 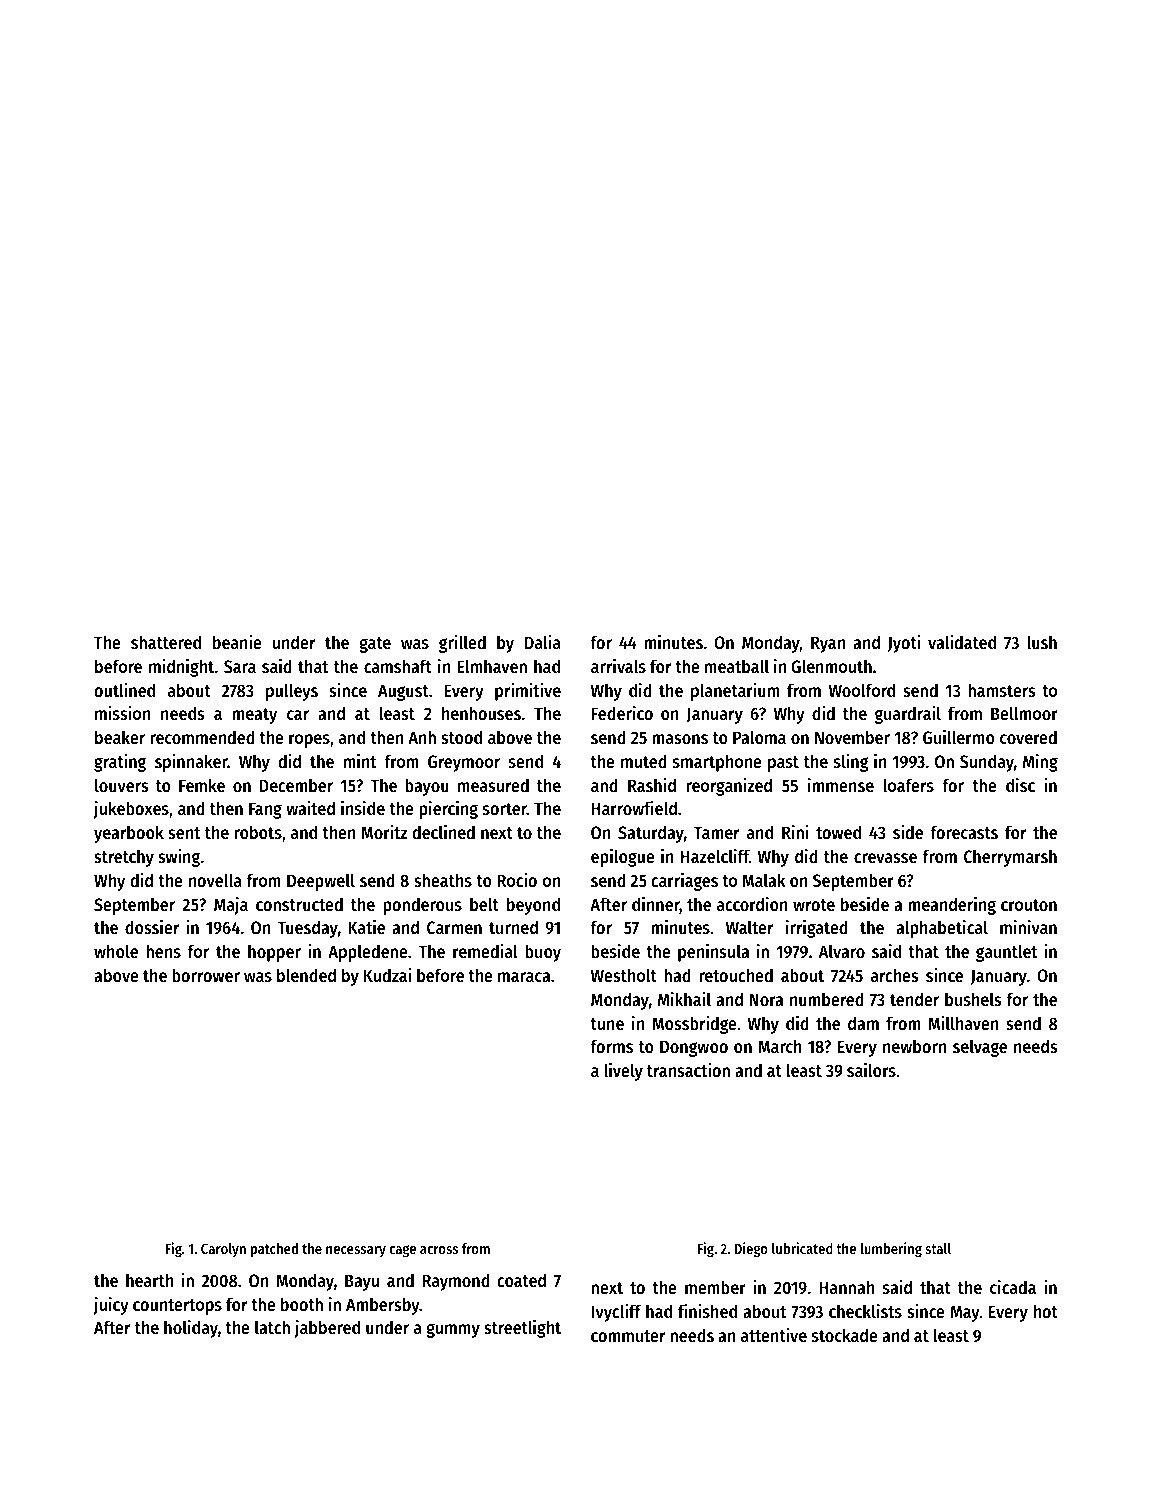 What do you see at coordinates (443, 832) in the screenshot?
I see `declined` at bounding box center [443, 832].
